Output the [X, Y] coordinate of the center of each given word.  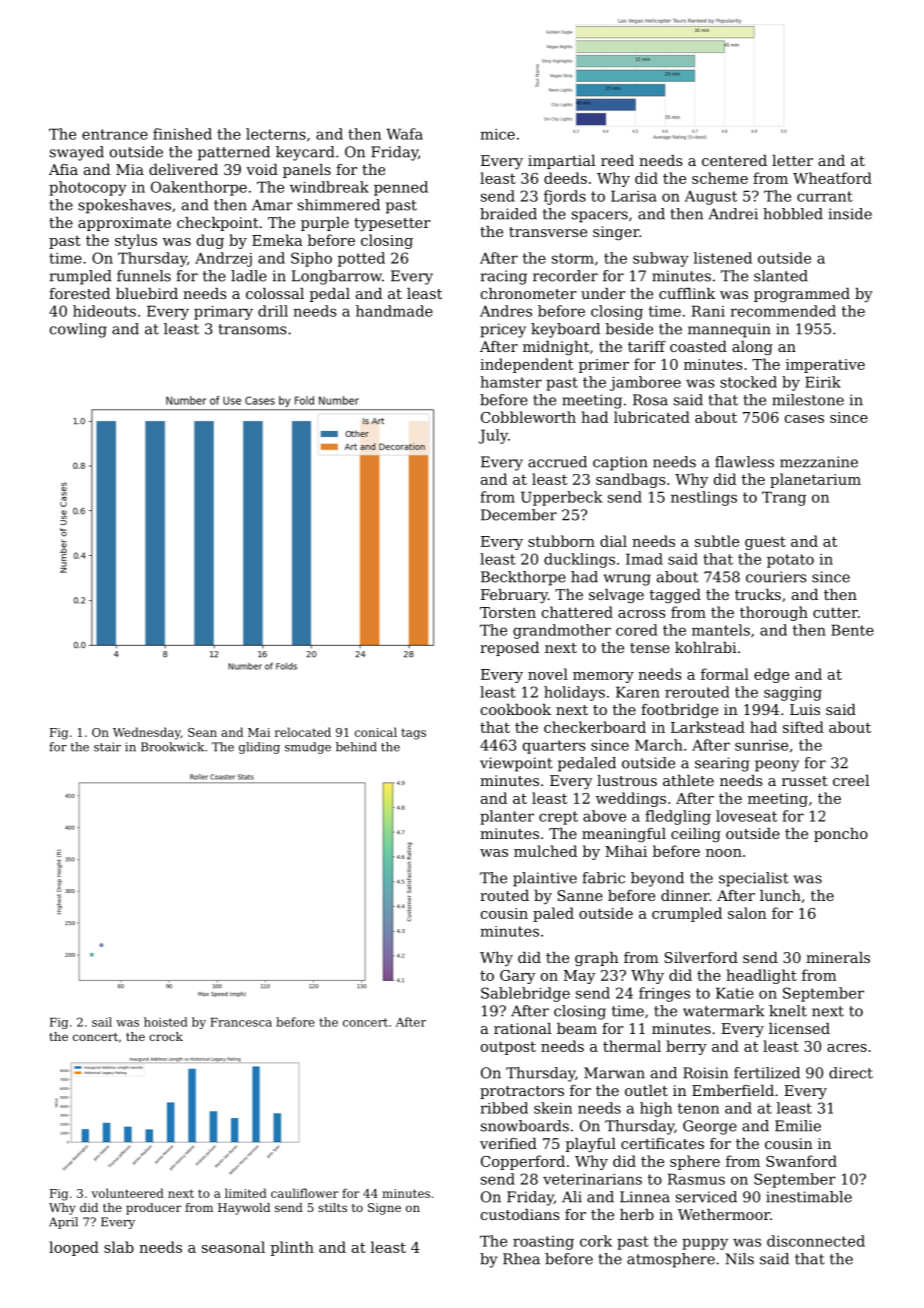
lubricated [652, 417]
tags [413, 734]
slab [119, 1247]
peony [777, 766]
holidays [574, 693]
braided [508, 214]
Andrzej [223, 259]
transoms [252, 329]
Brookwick [172, 747]
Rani [708, 311]
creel [851, 780]
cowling [78, 330]
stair [107, 747]
